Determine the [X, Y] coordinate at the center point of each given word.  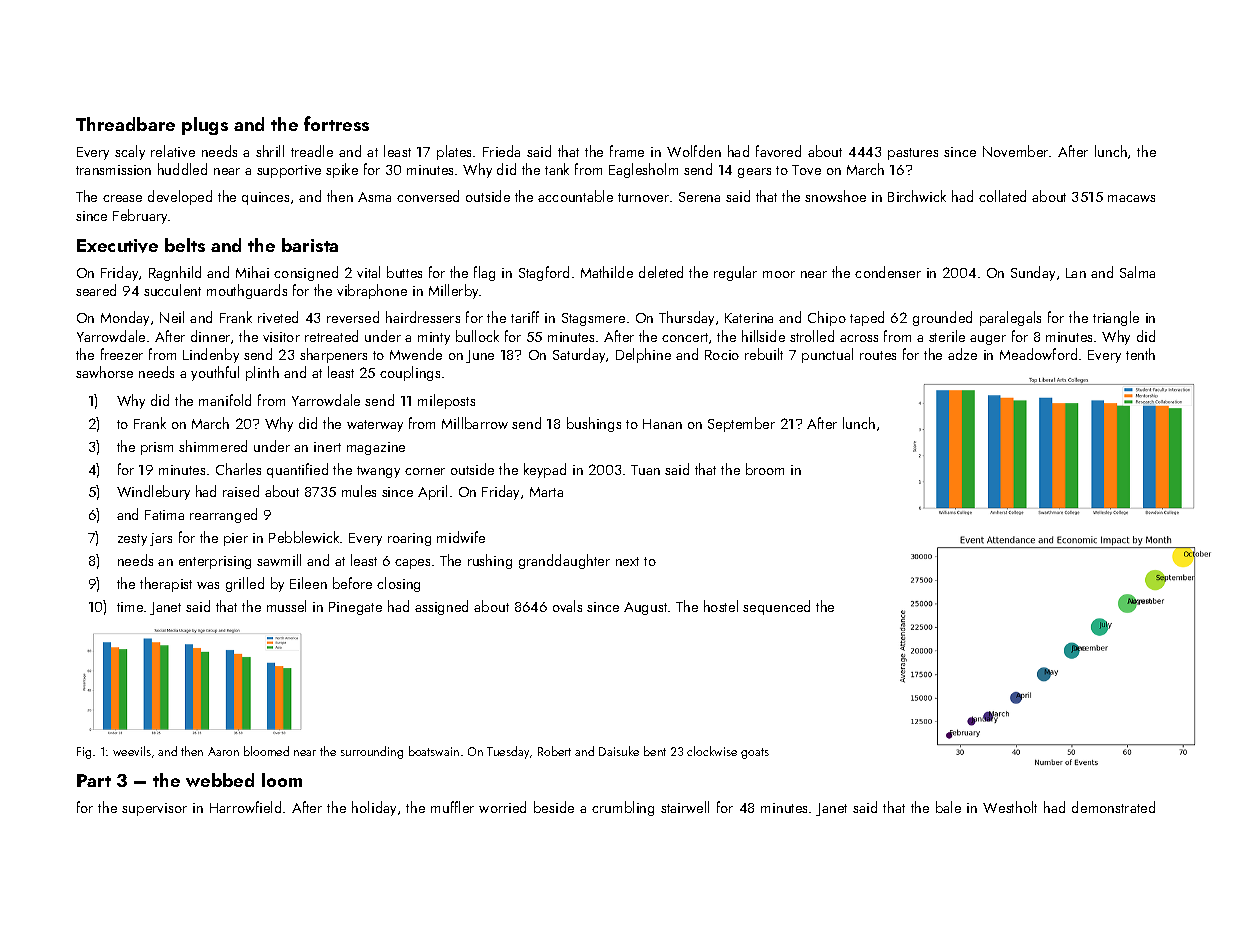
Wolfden [694, 151]
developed [180, 197]
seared [96, 290]
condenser [888, 272]
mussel [286, 606]
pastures [913, 154]
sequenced [776, 607]
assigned [441, 607]
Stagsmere [593, 319]
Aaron [223, 751]
